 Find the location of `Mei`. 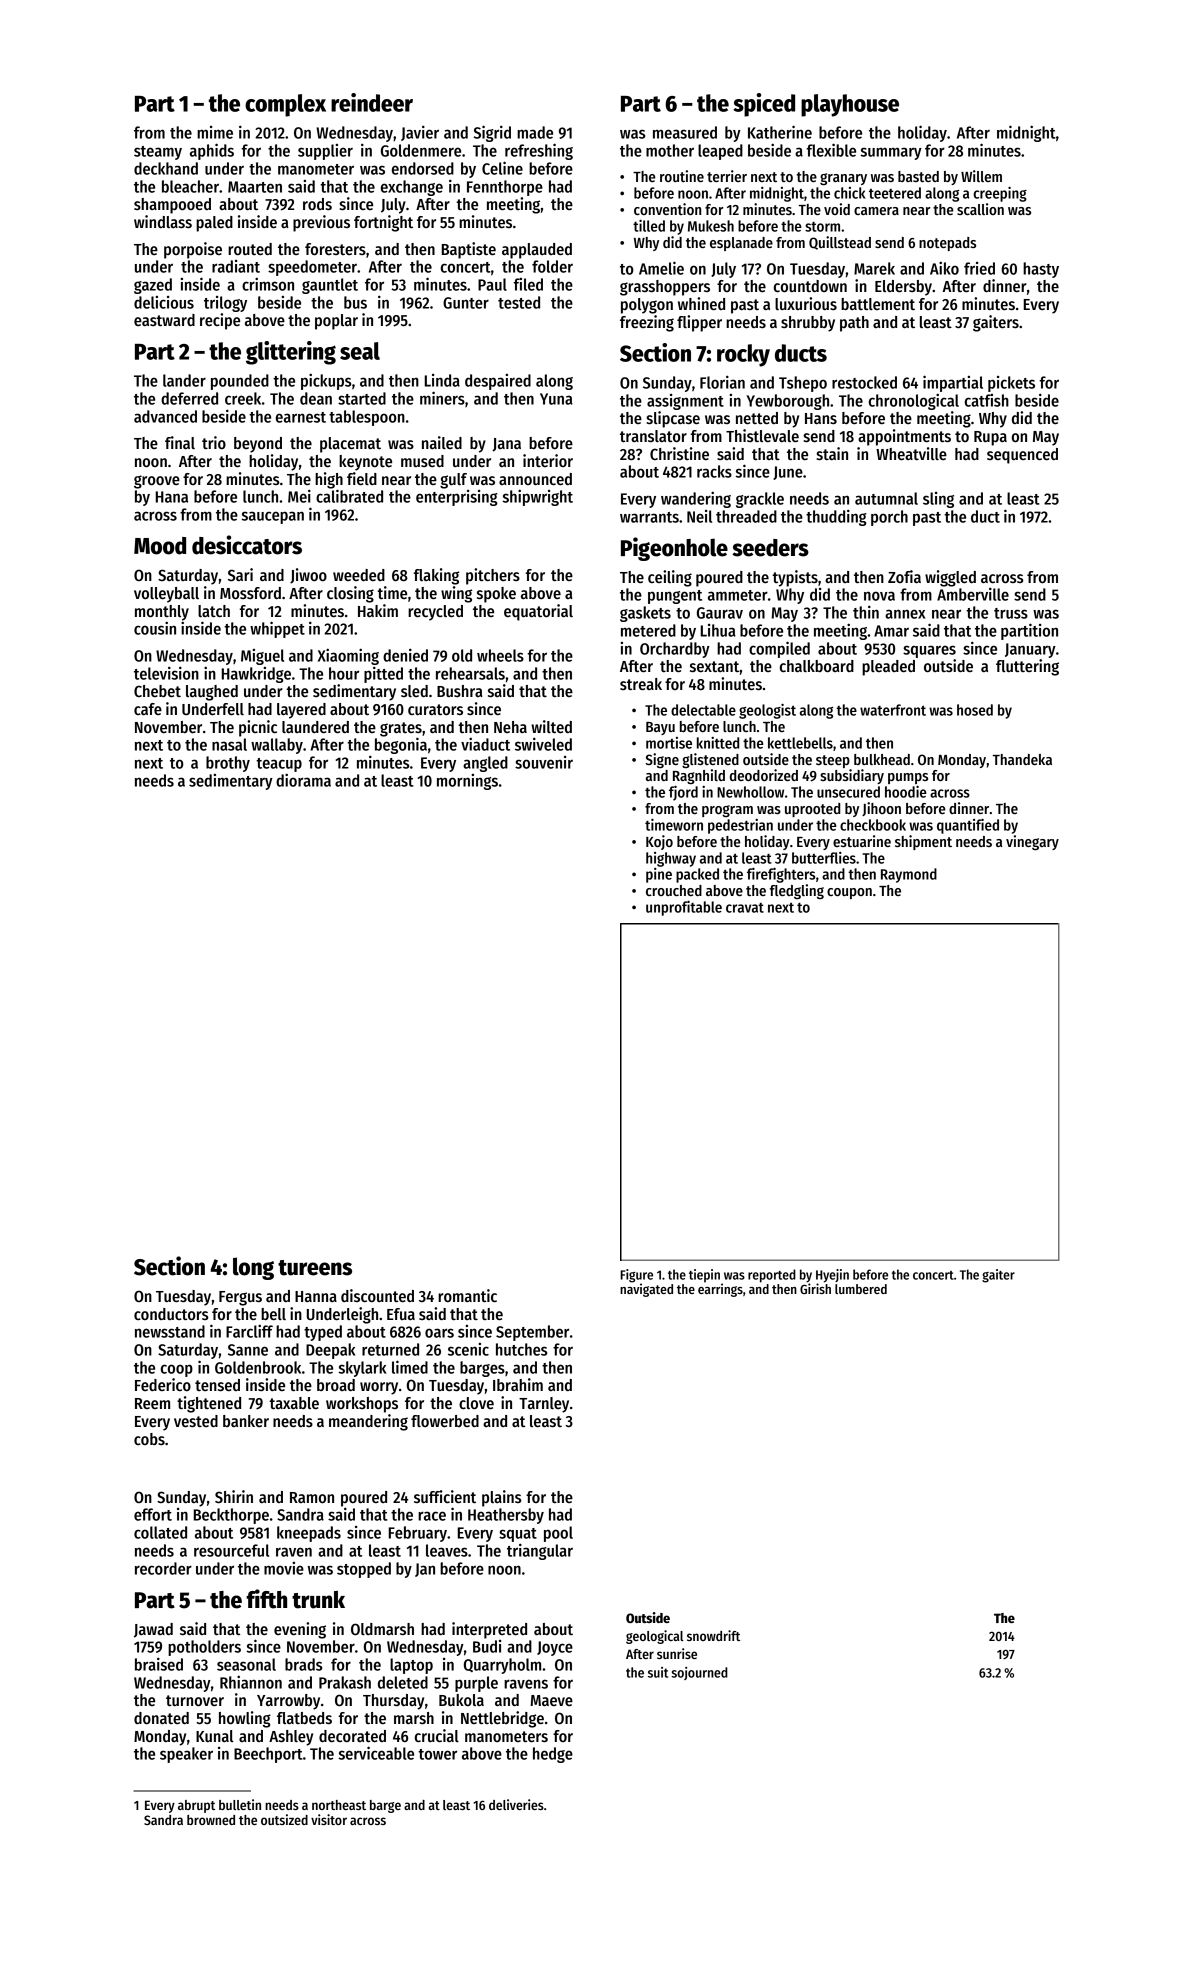

Mei is located at coordinates (299, 496).
